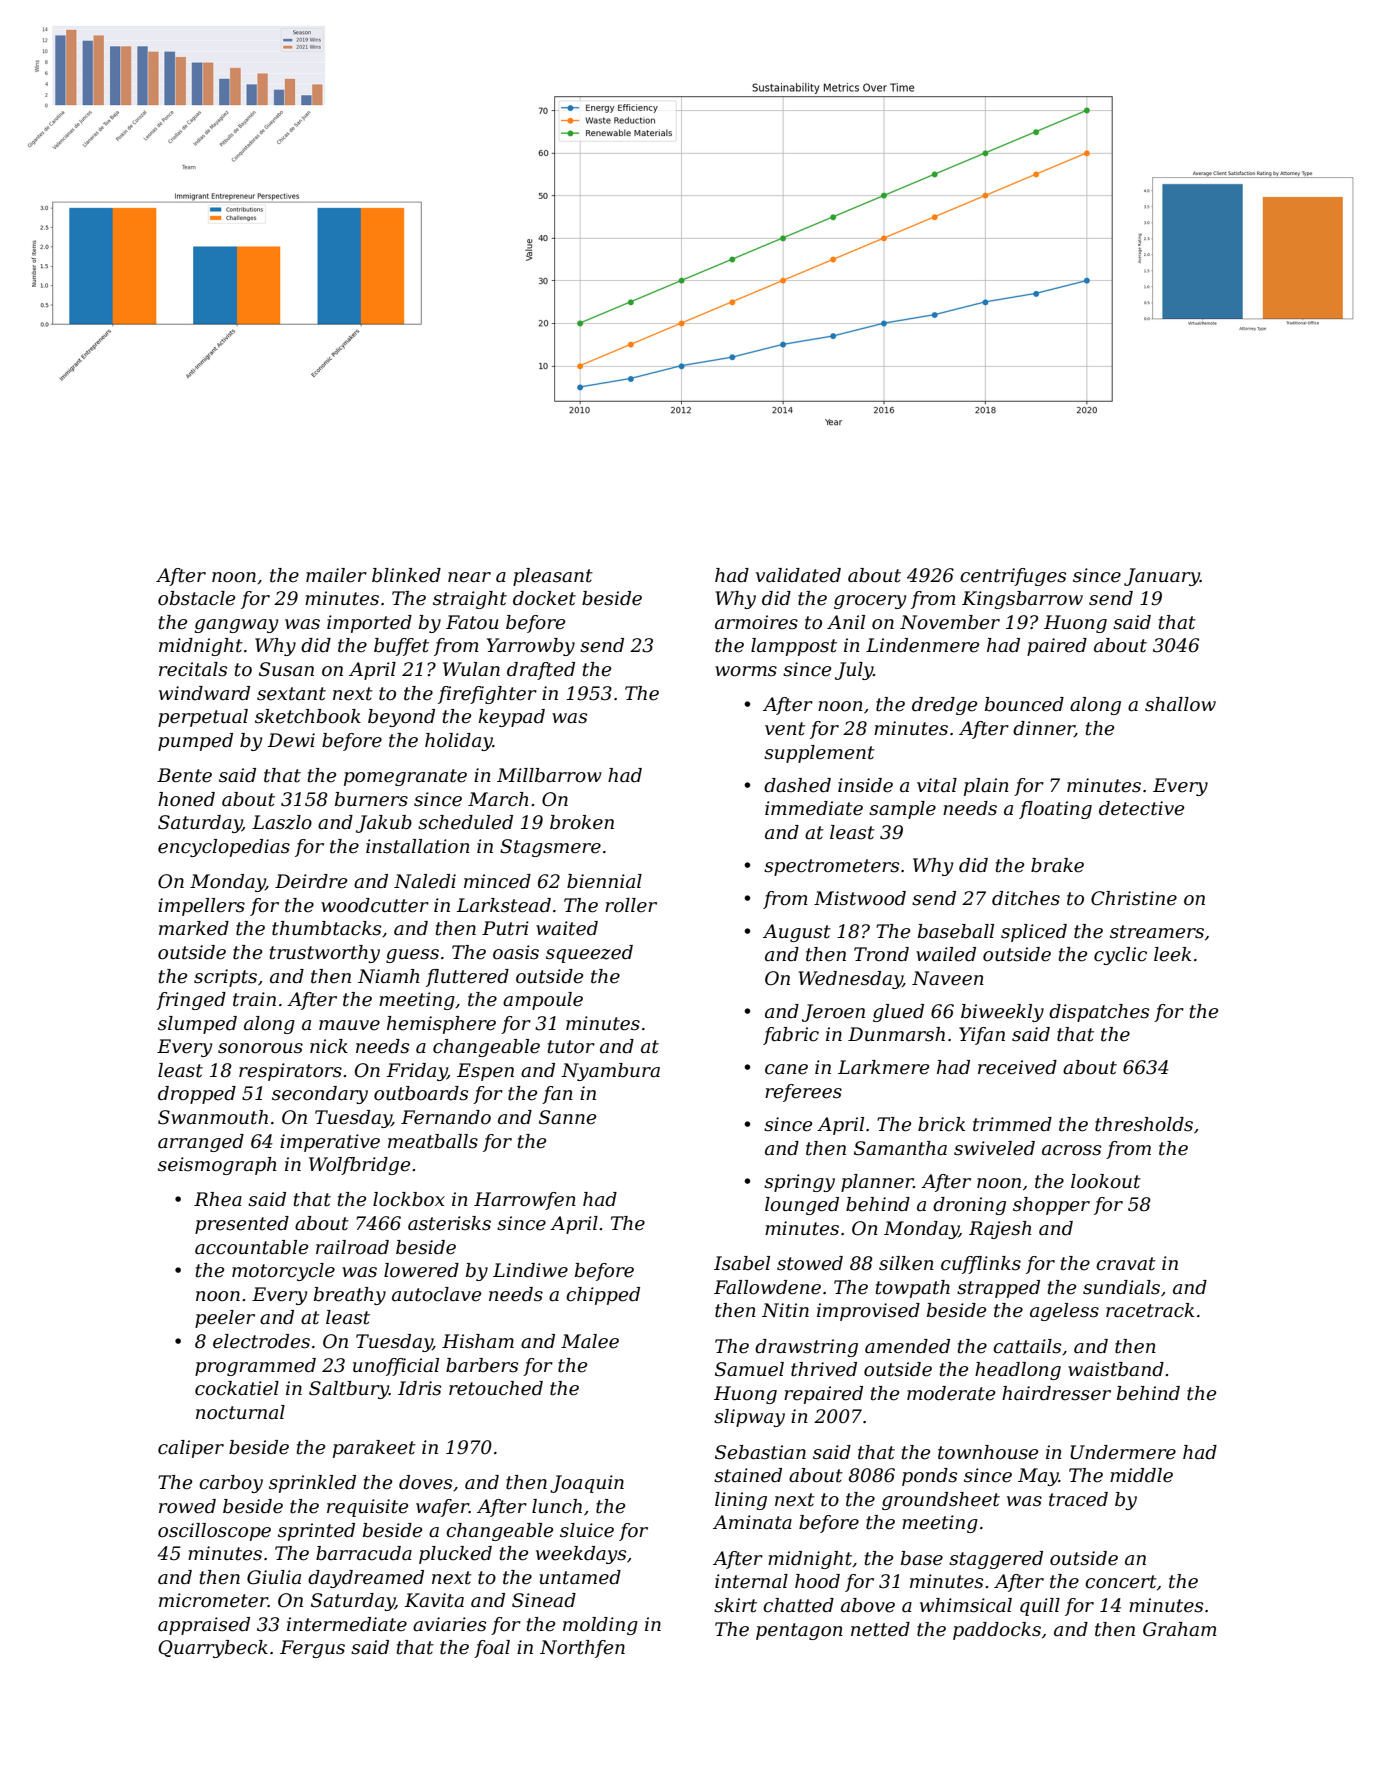  Describe the element at coordinates (798, 575) in the screenshot. I see `validated` at that location.
